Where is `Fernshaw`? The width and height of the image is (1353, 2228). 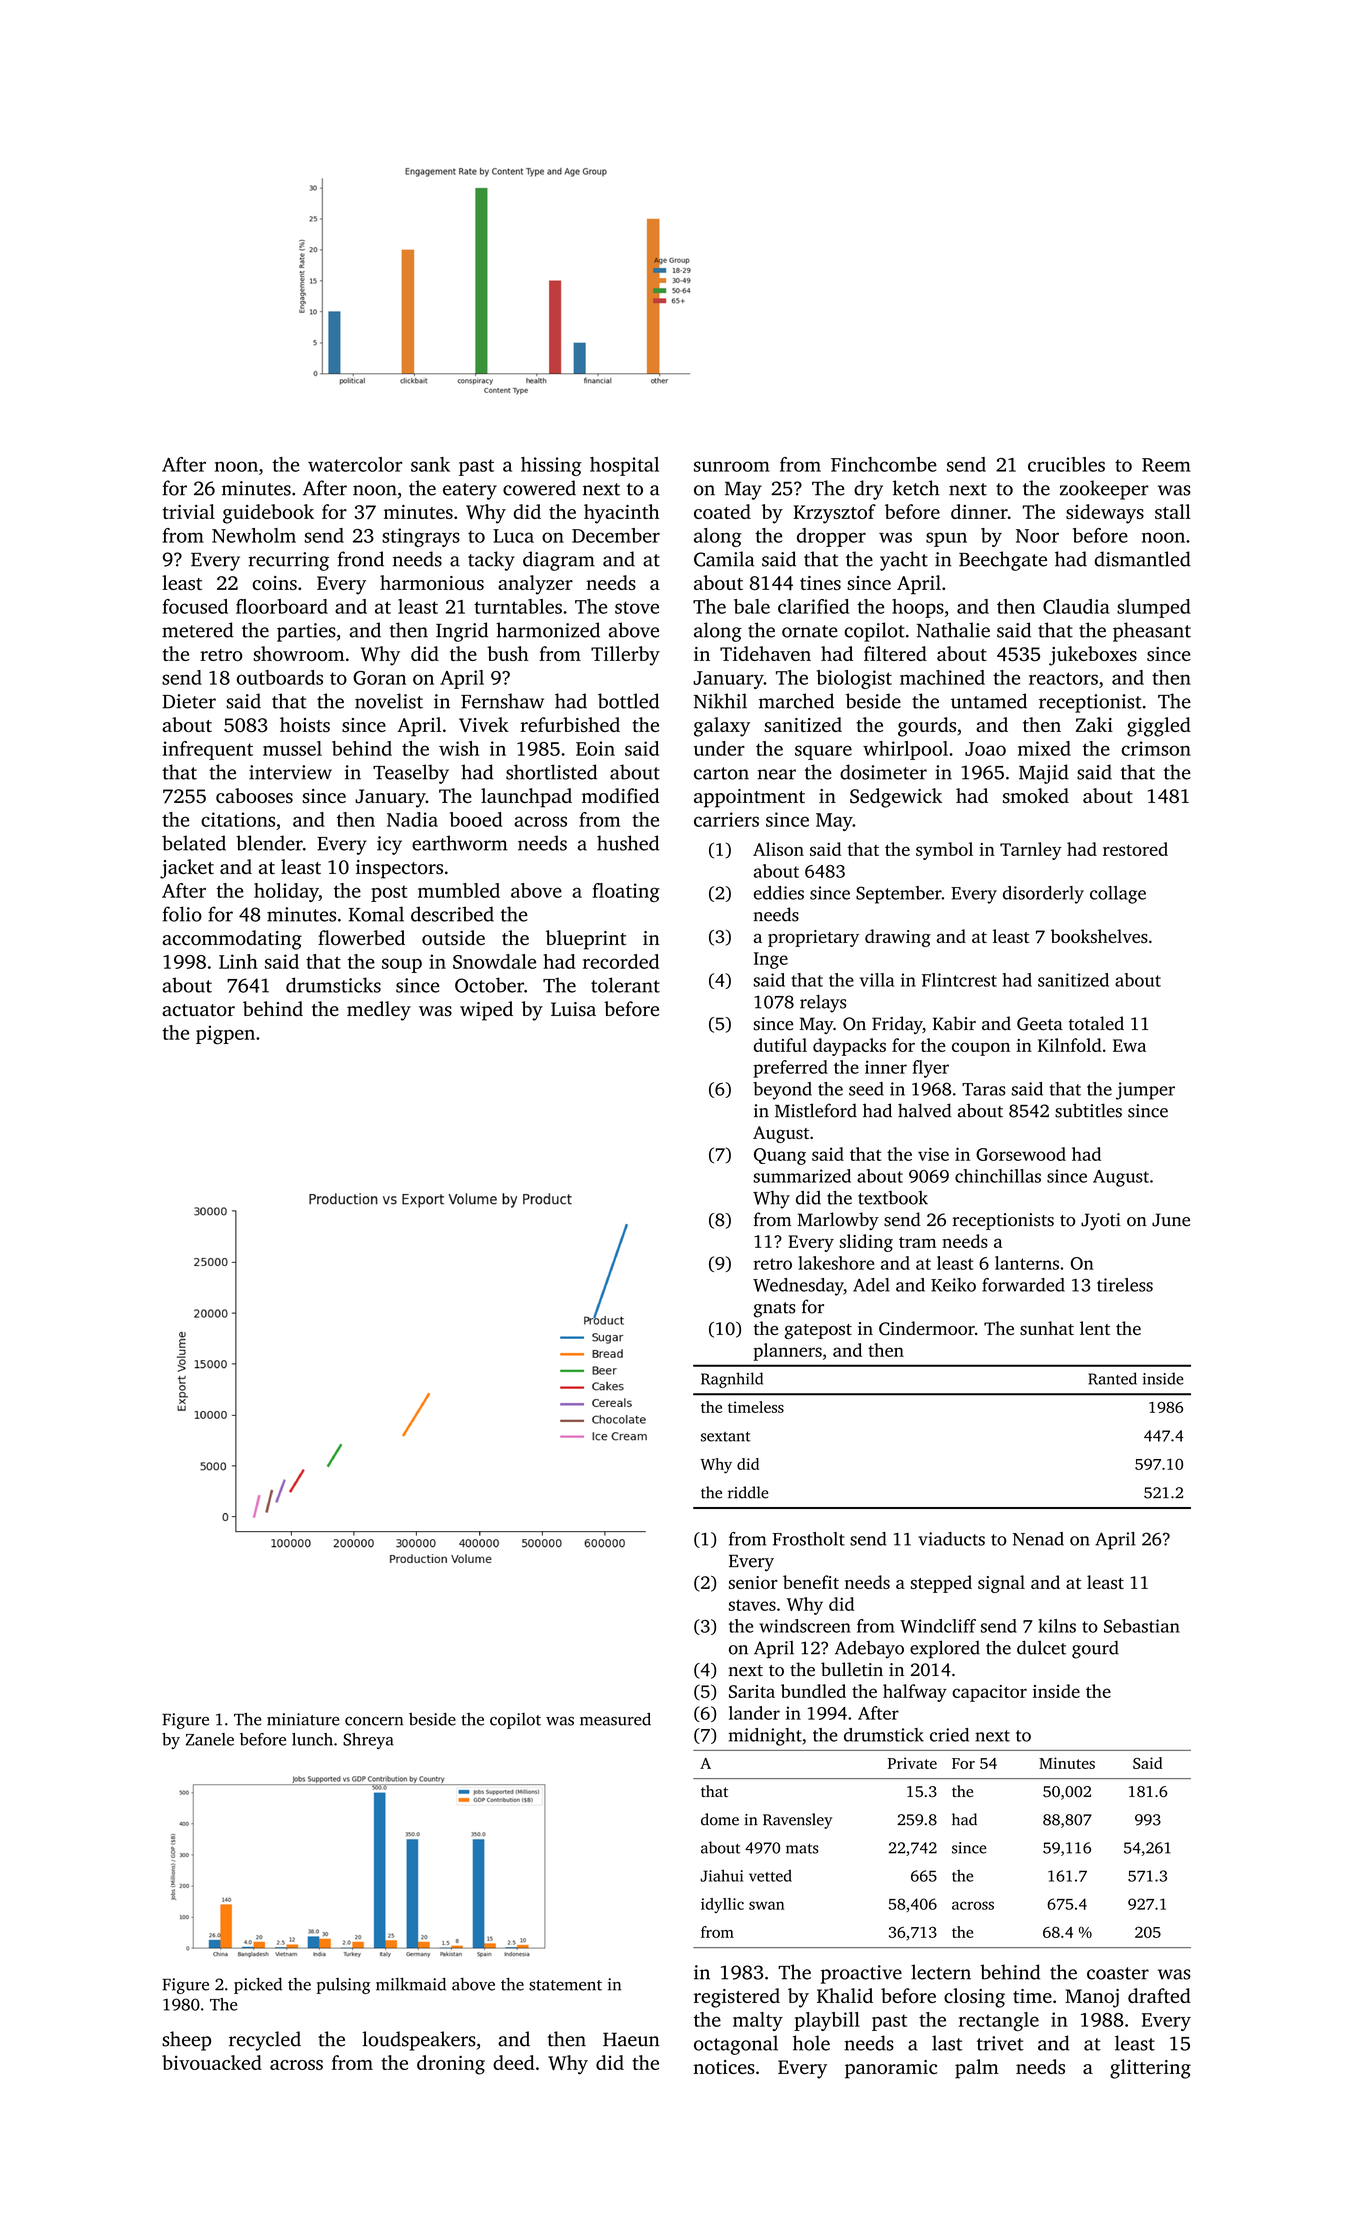 Fernshaw is located at coordinates (502, 701).
